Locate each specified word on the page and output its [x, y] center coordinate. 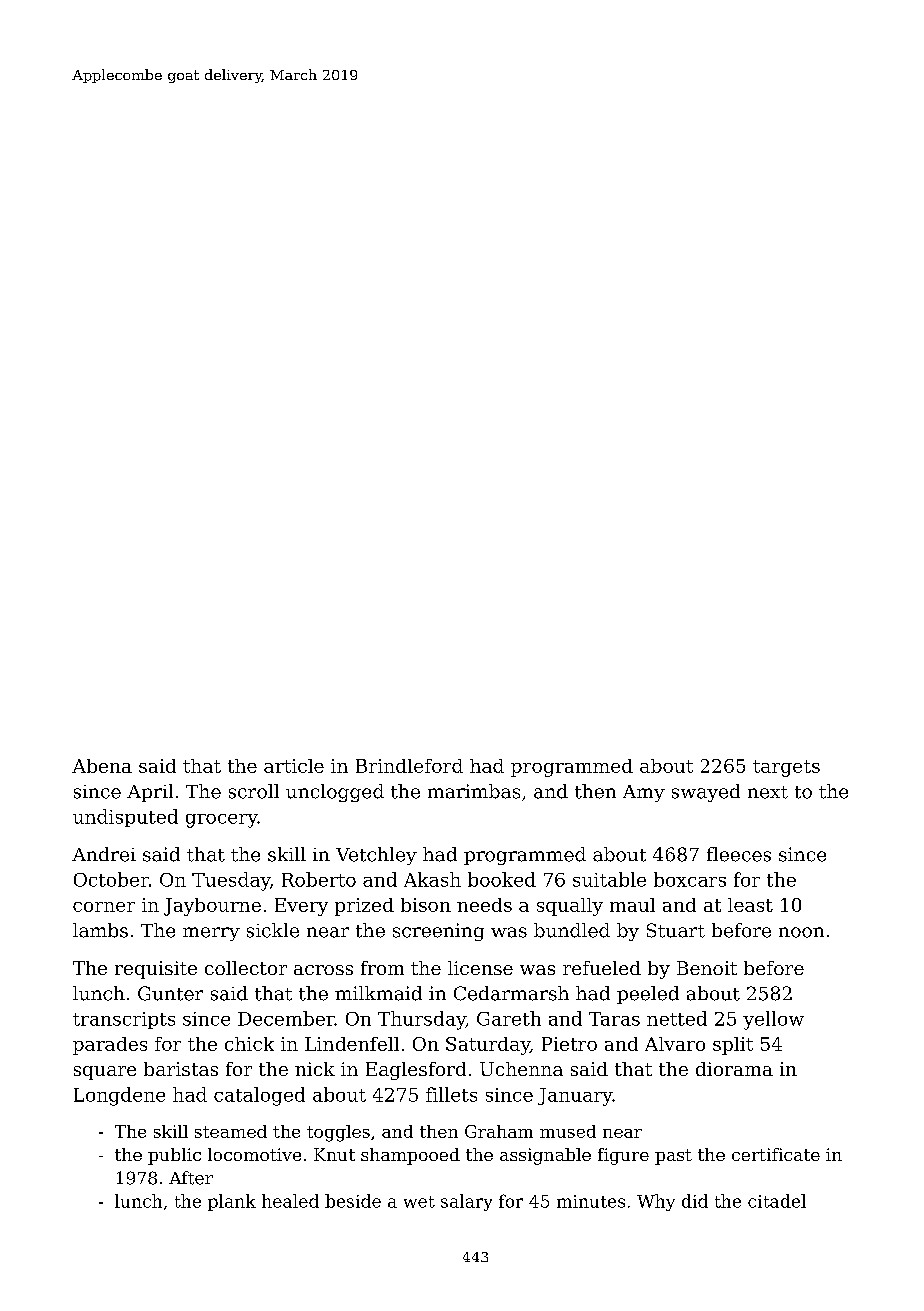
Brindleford [409, 766]
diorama [734, 1069]
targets [786, 768]
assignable [545, 1156]
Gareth [509, 1018]
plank [232, 1202]
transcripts [124, 1020]
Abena [102, 766]
